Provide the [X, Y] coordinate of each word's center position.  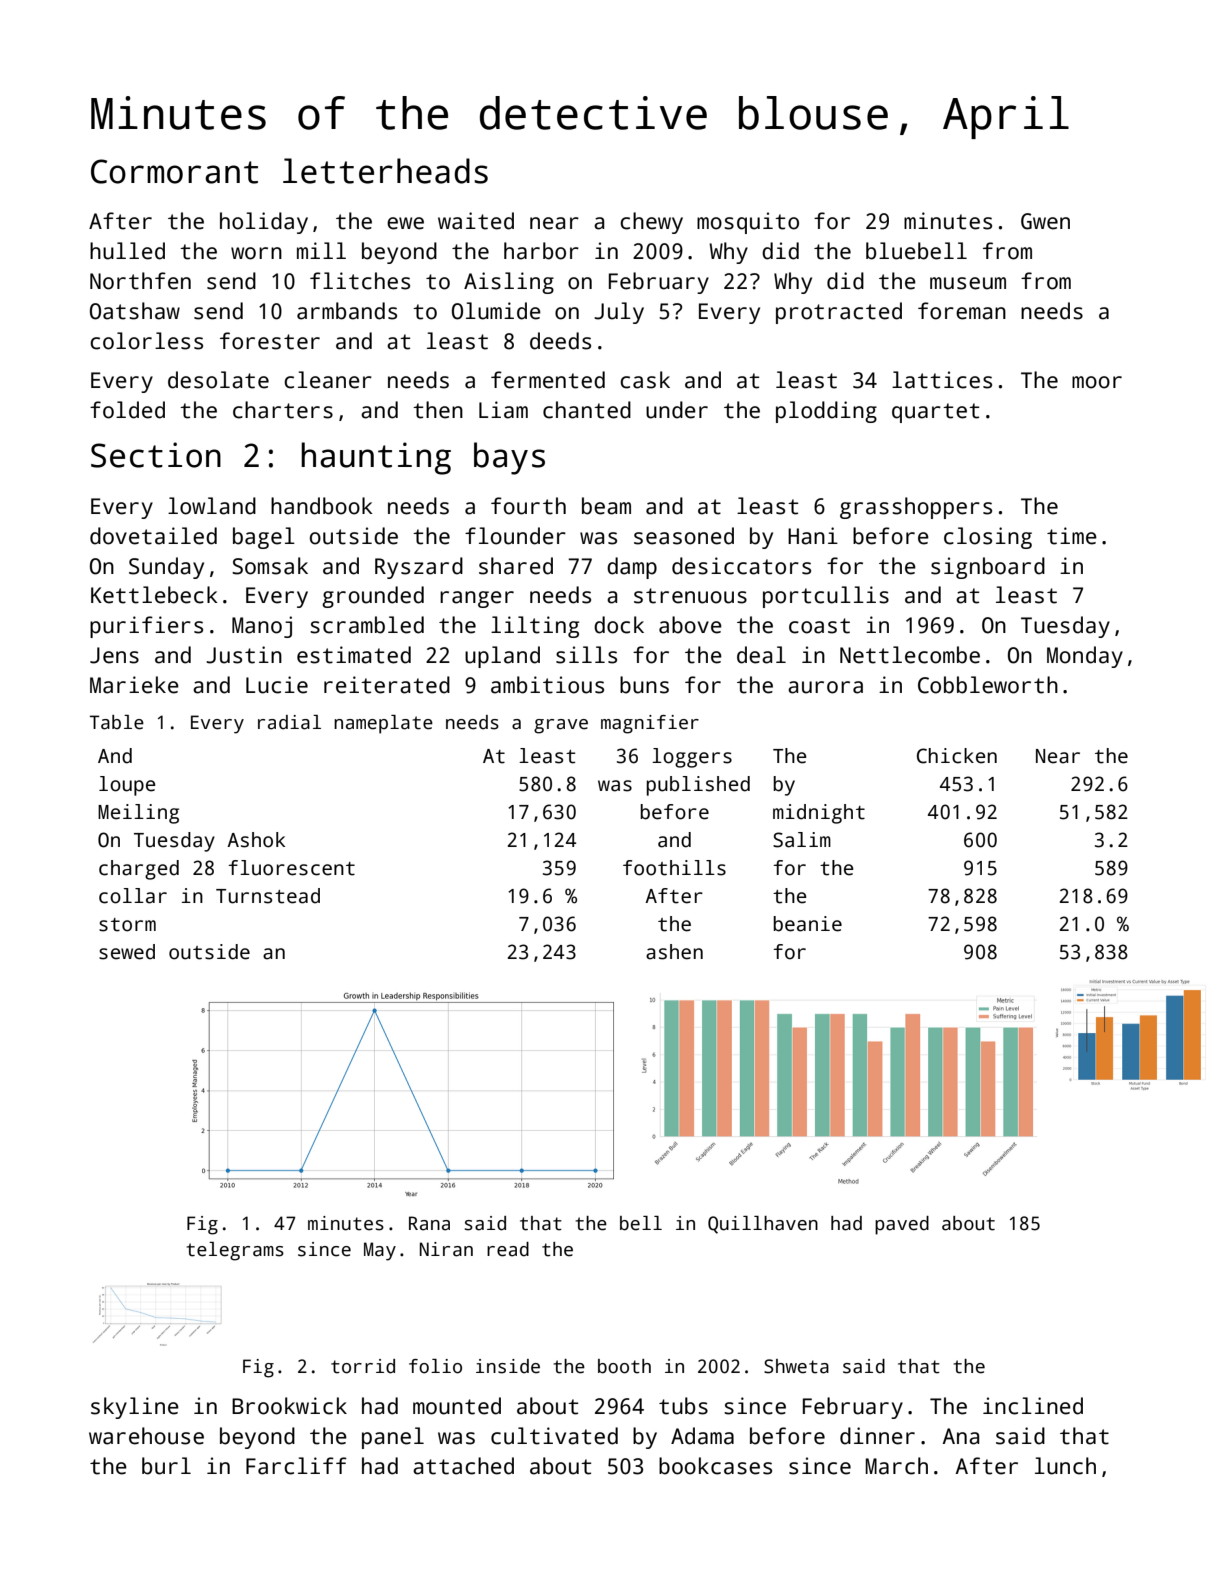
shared [516, 566]
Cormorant [174, 171]
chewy [651, 223]
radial [289, 722]
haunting [376, 458]
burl [166, 1466]
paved [902, 1225]
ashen [674, 952]
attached [463, 1466]
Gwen [1045, 221]
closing [988, 538]
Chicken [957, 756]
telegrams [235, 1251]
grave [561, 726]
